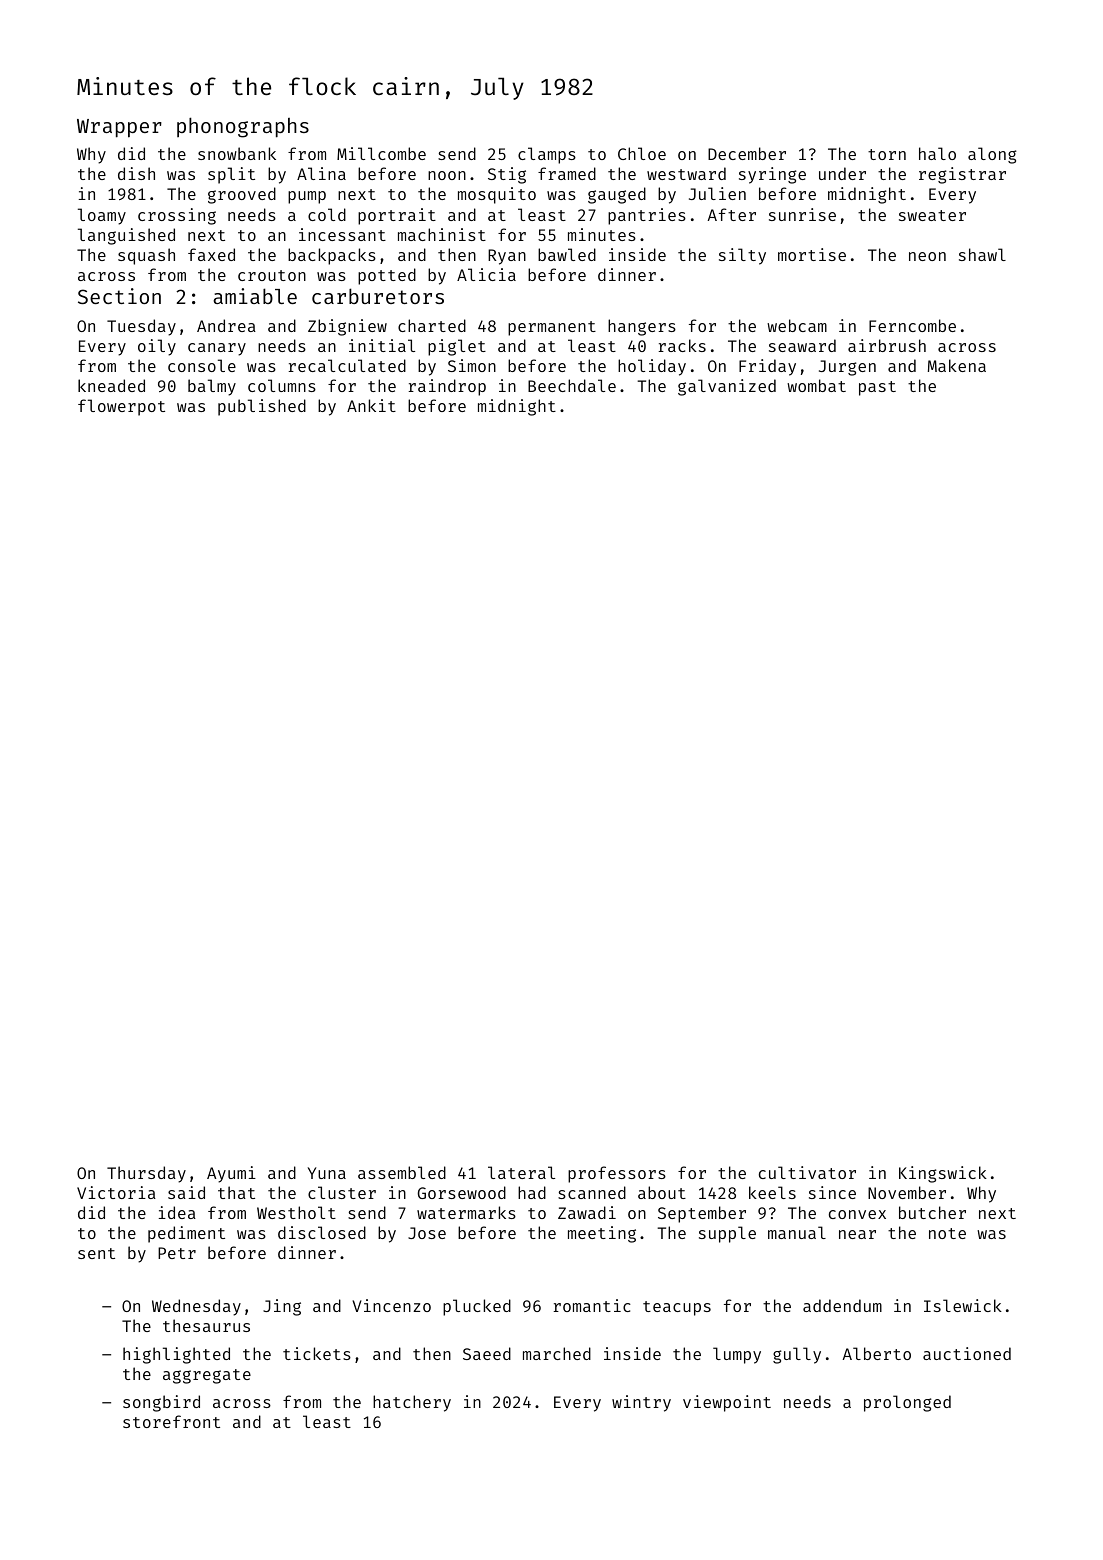 The image size is (1103, 1560). Describe the element at coordinates (957, 365) in the screenshot. I see `Makena` at that location.
